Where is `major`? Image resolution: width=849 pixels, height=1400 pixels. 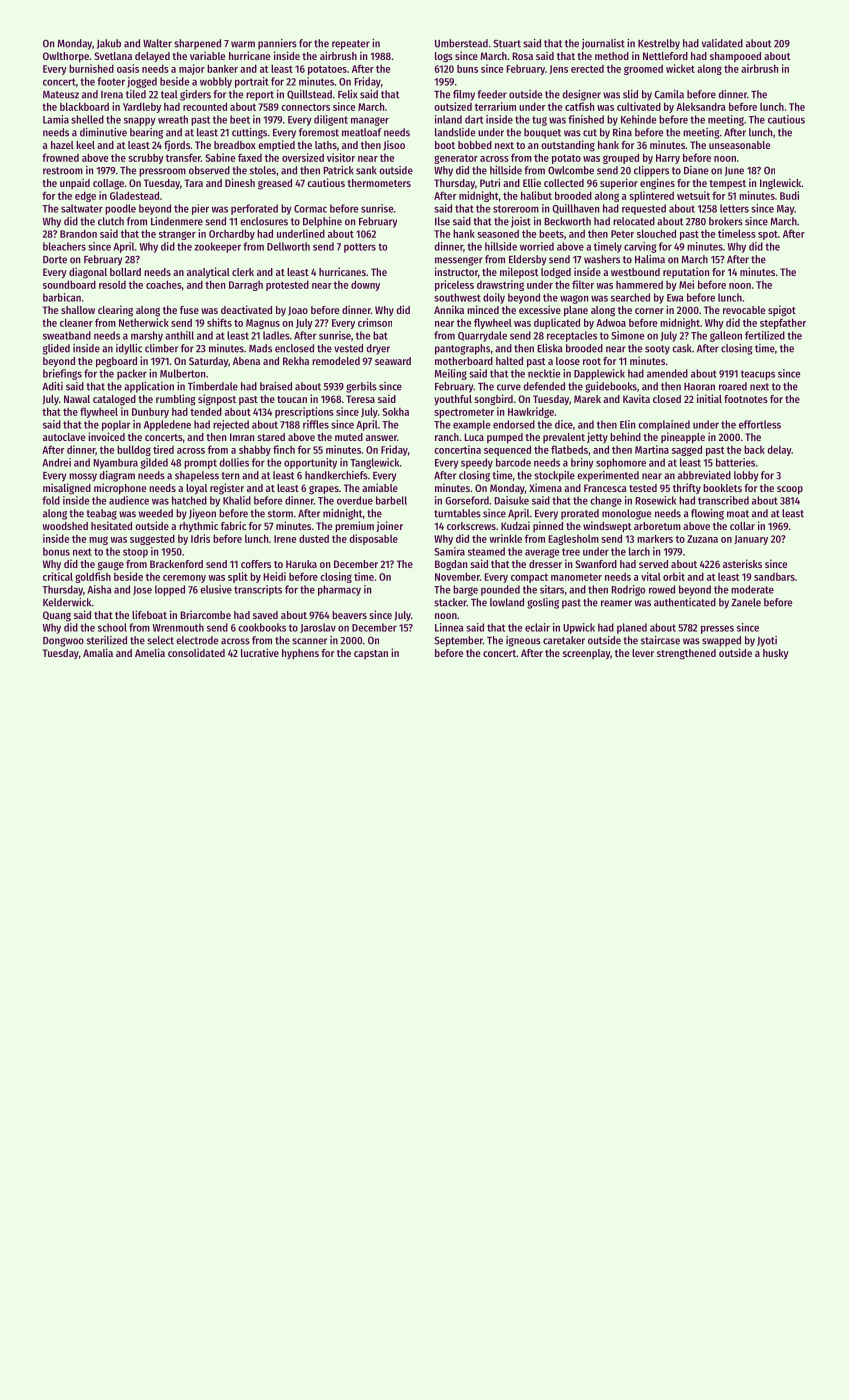 major is located at coordinates (192, 69).
